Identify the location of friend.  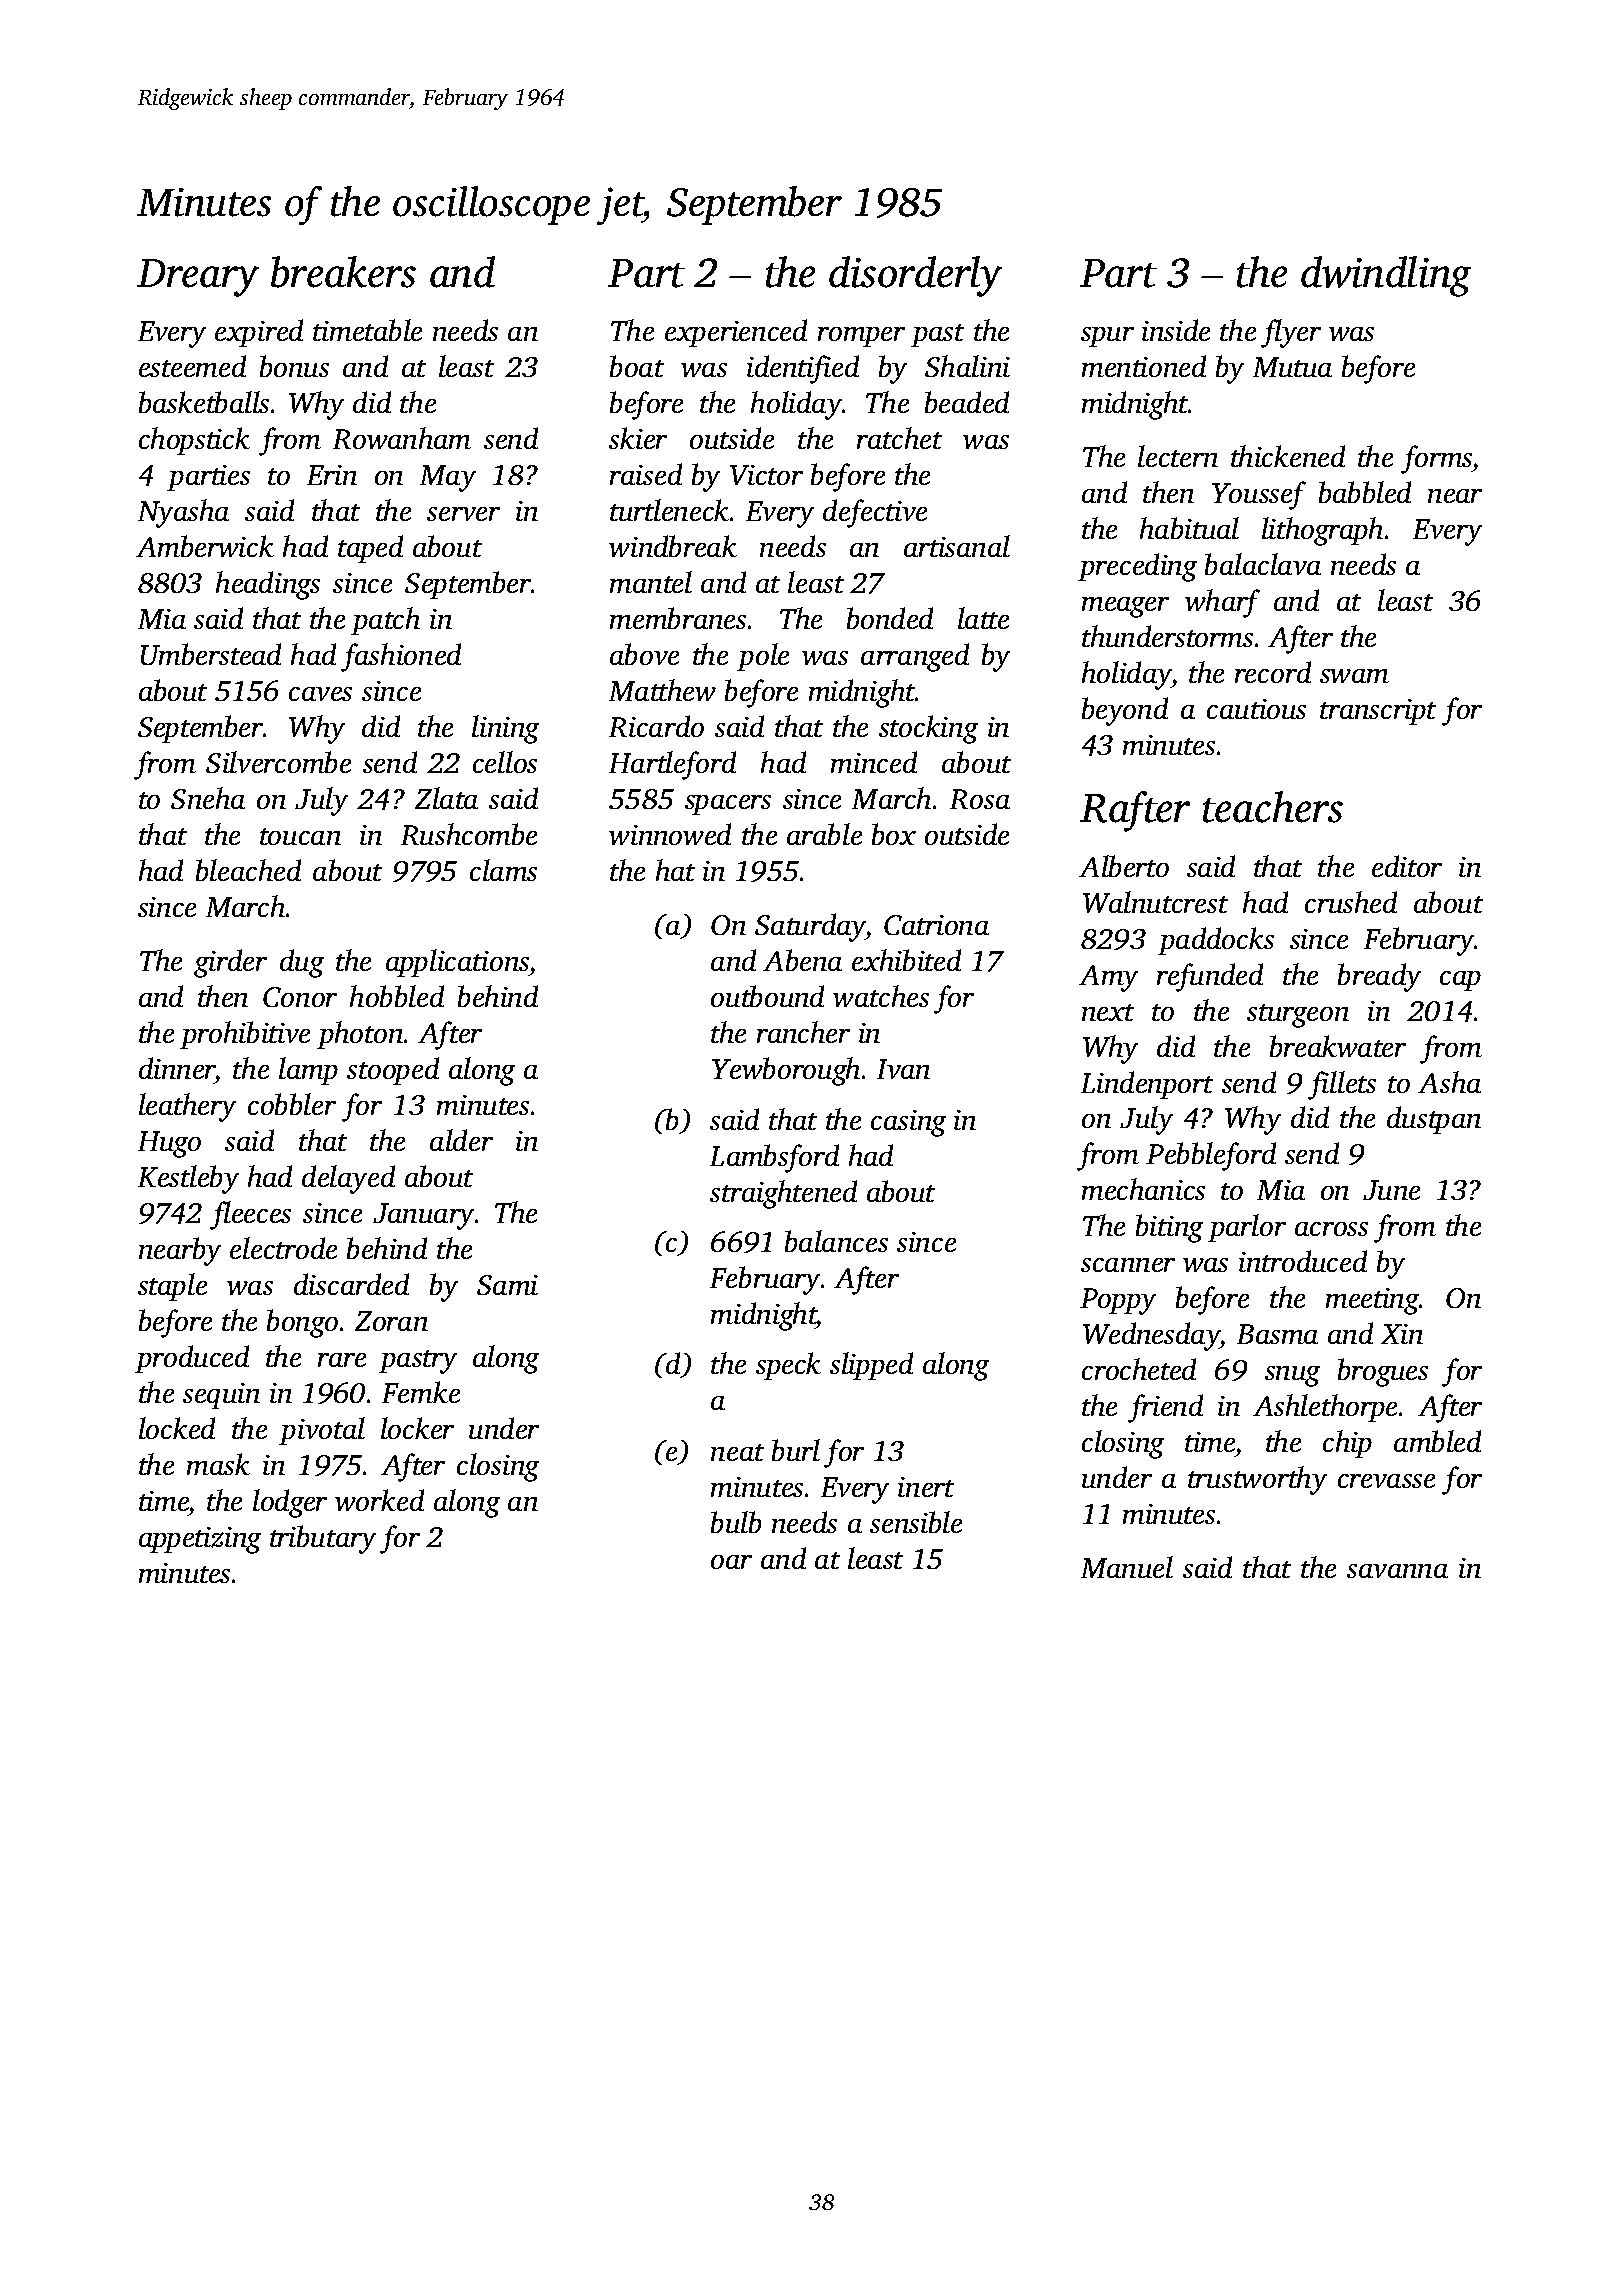
(1165, 1408).
